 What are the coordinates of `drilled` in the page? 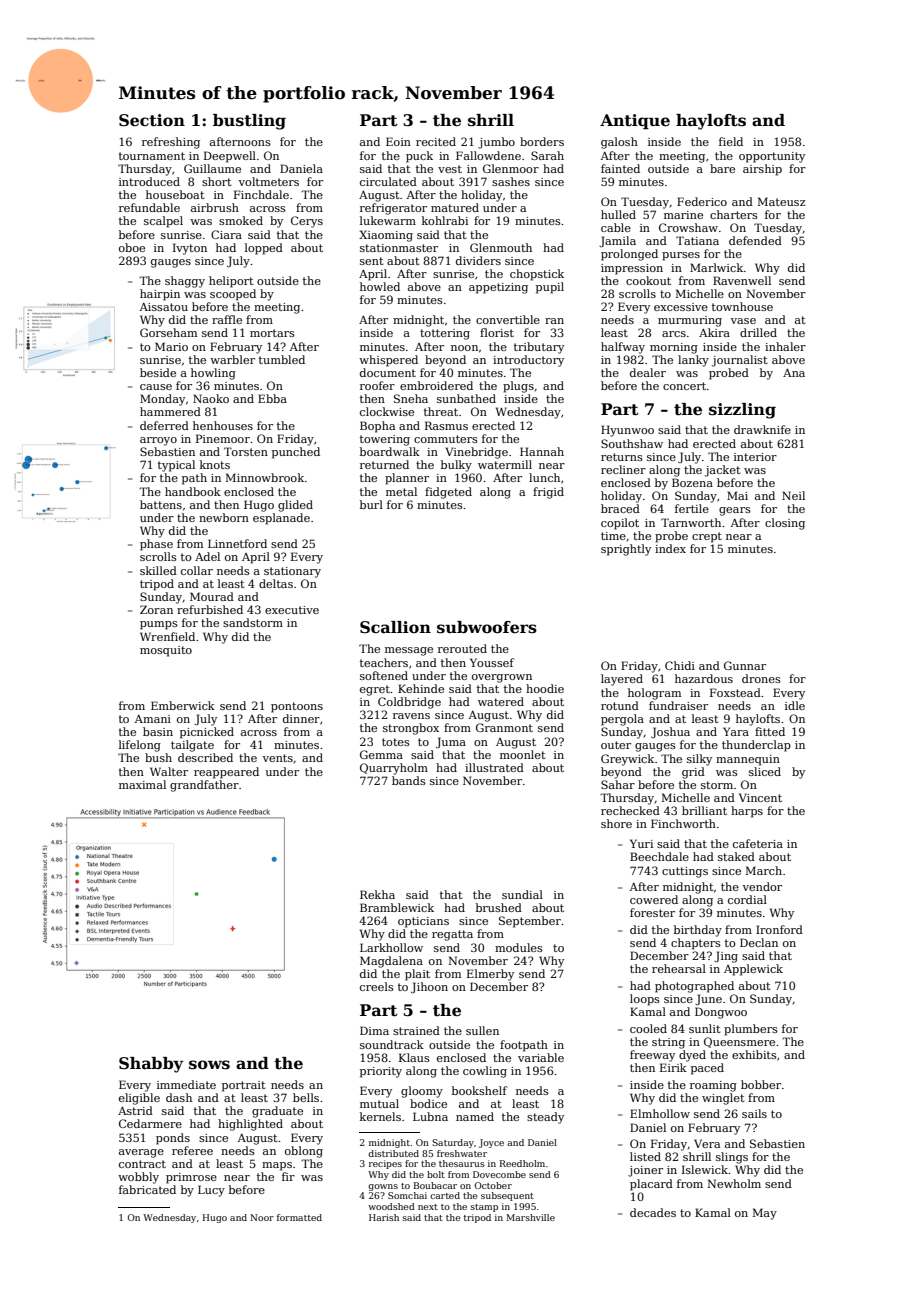 It's located at (758, 332).
